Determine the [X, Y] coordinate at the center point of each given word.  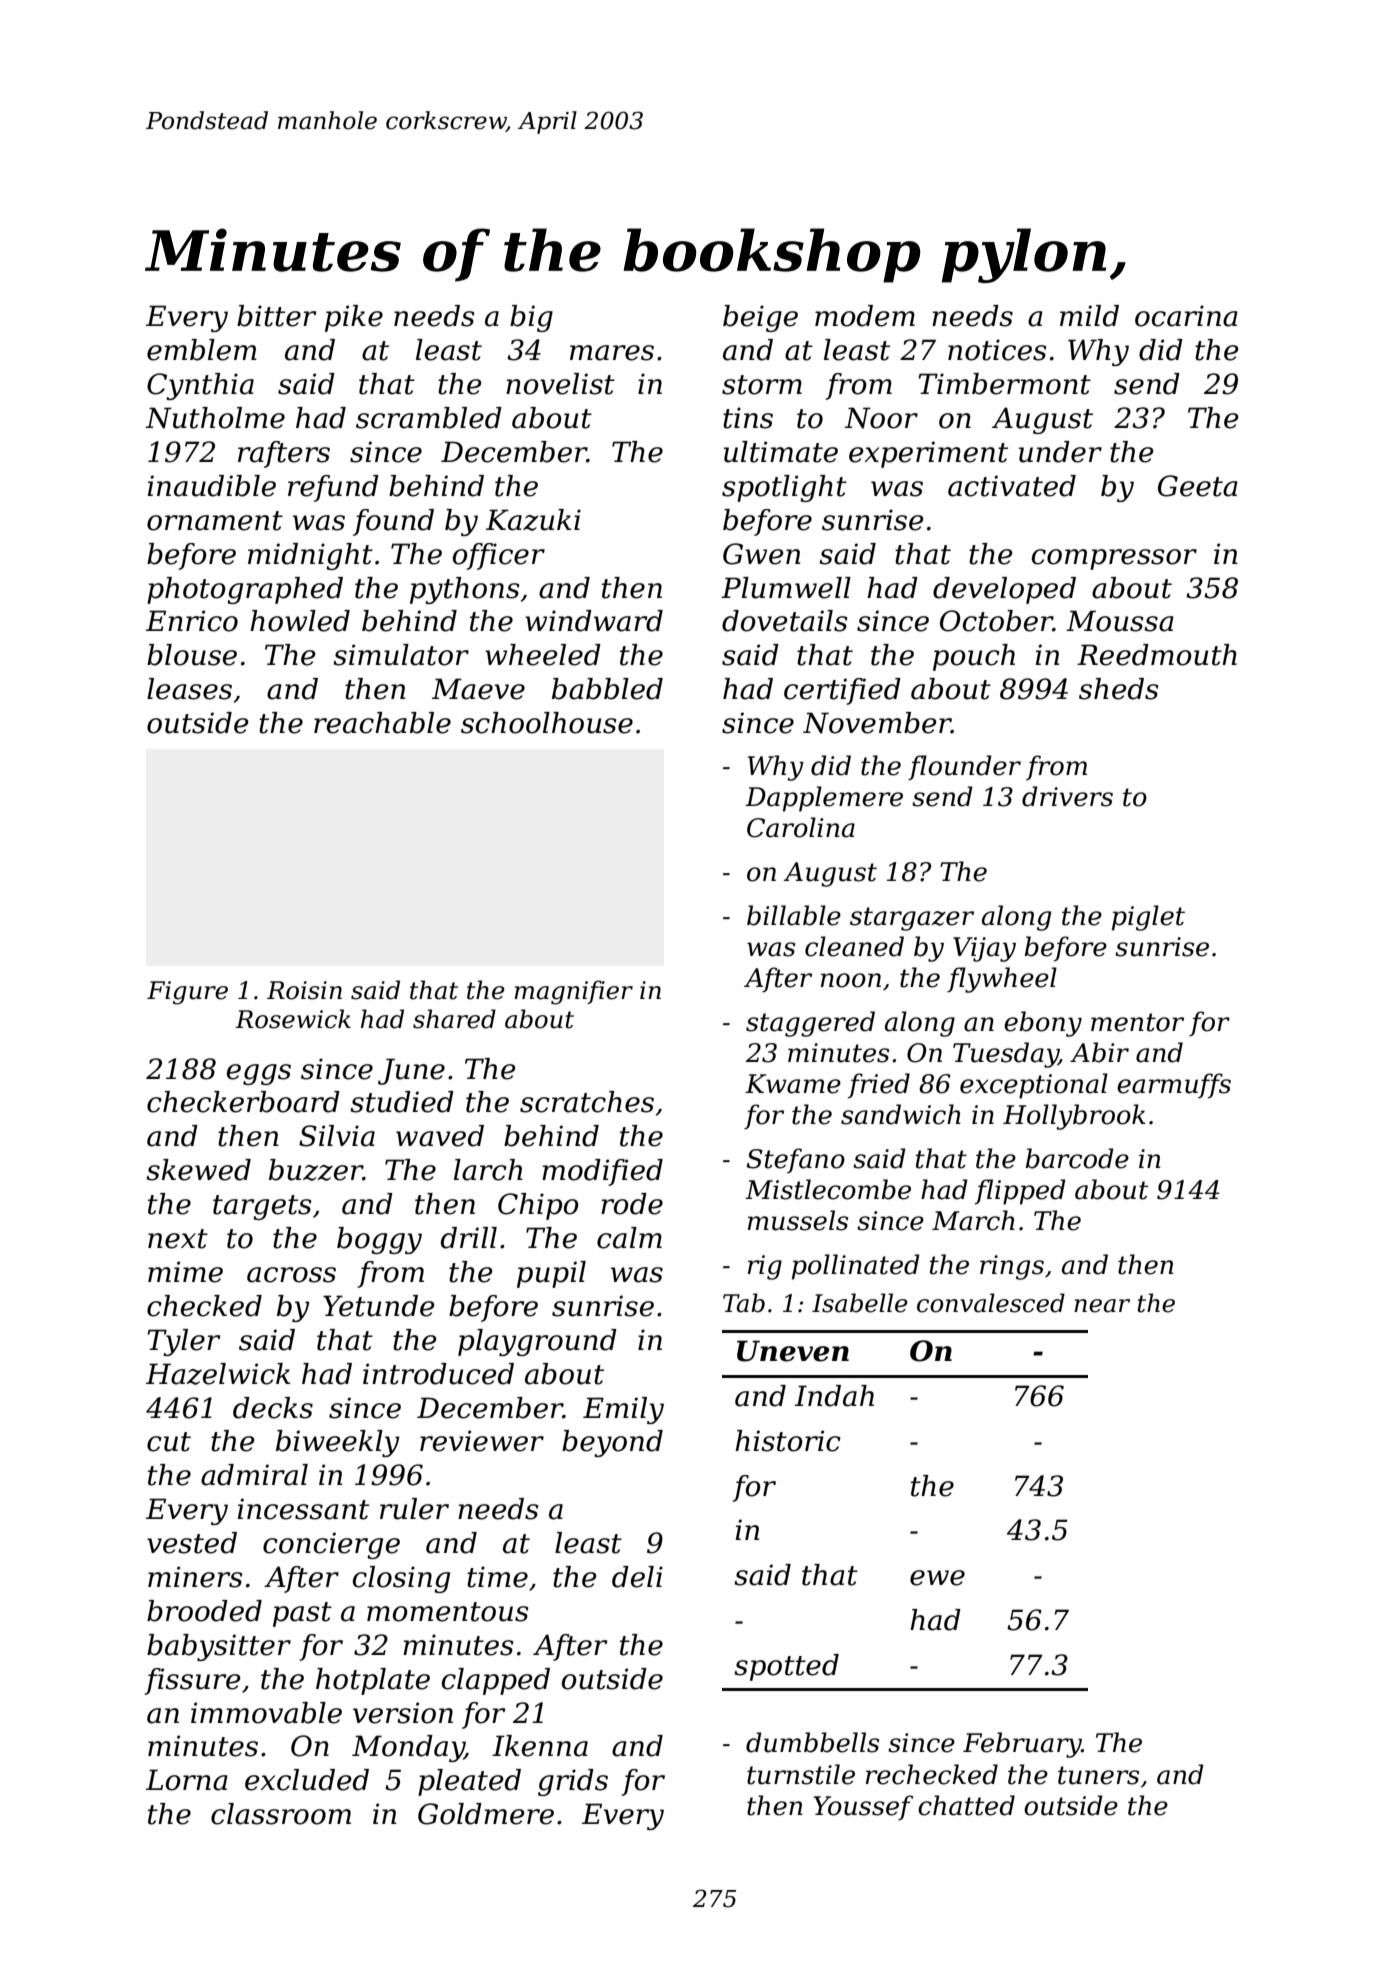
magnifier [573, 992]
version [403, 1713]
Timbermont [1004, 384]
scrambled [429, 418]
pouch [974, 657]
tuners [1098, 1775]
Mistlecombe [828, 1189]
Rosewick [293, 1019]
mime [185, 1272]
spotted [786, 1667]
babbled [607, 689]
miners [195, 1577]
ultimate [781, 452]
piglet [1148, 918]
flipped [1020, 1192]
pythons [465, 590]
